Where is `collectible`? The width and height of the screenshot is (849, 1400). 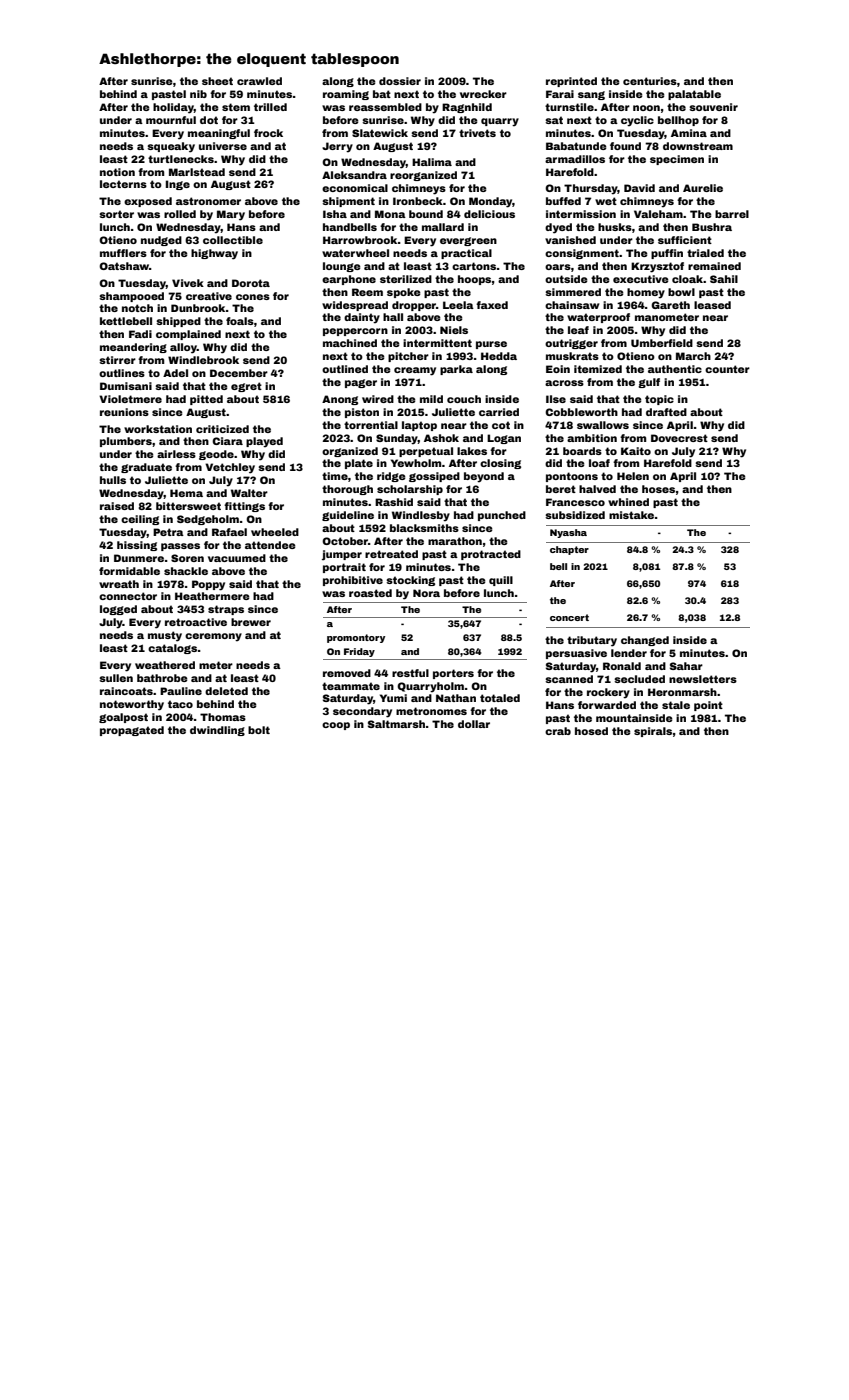 collectible is located at coordinates (233, 240).
